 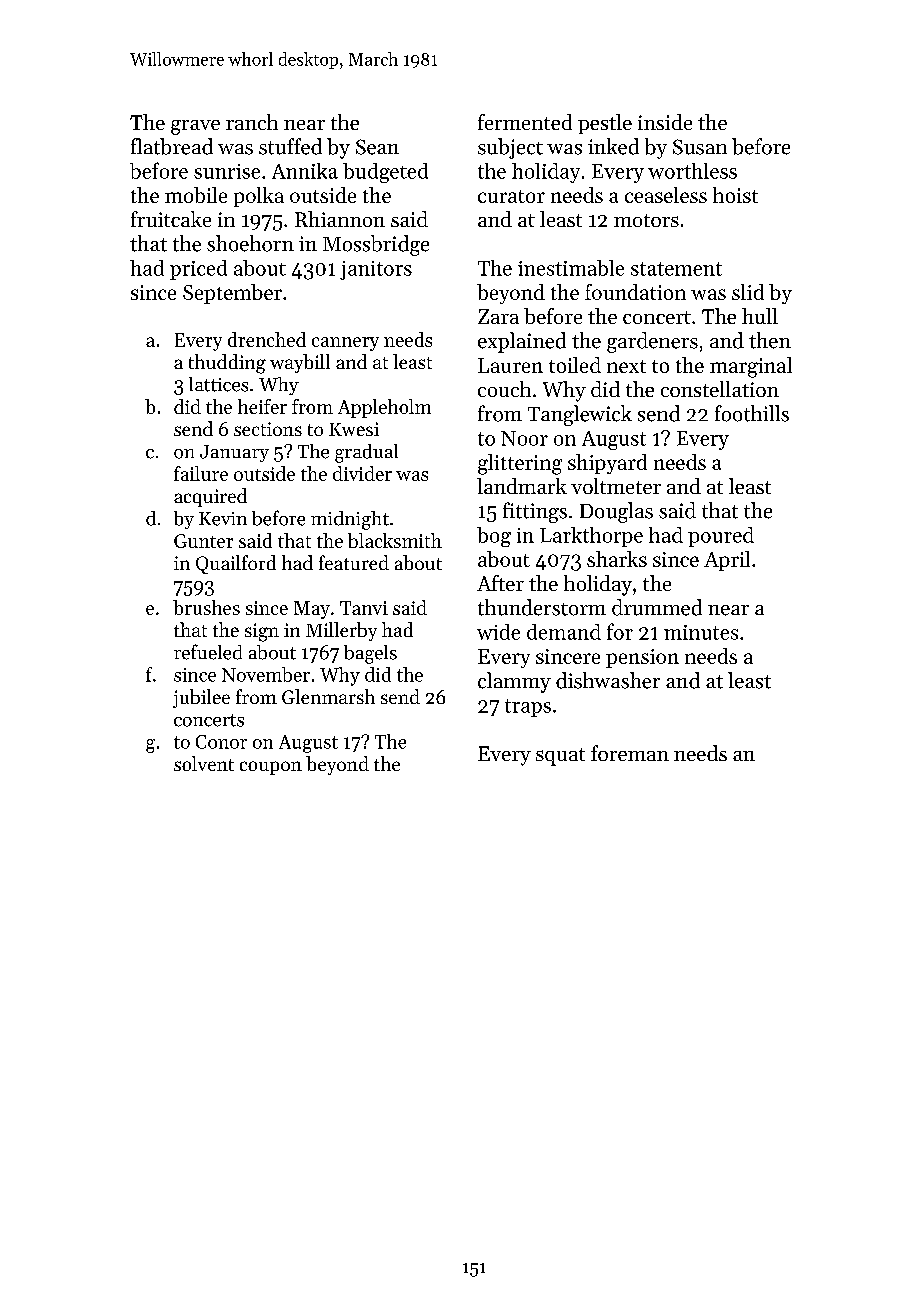 What do you see at coordinates (195, 127) in the screenshot?
I see `grave` at bounding box center [195, 127].
